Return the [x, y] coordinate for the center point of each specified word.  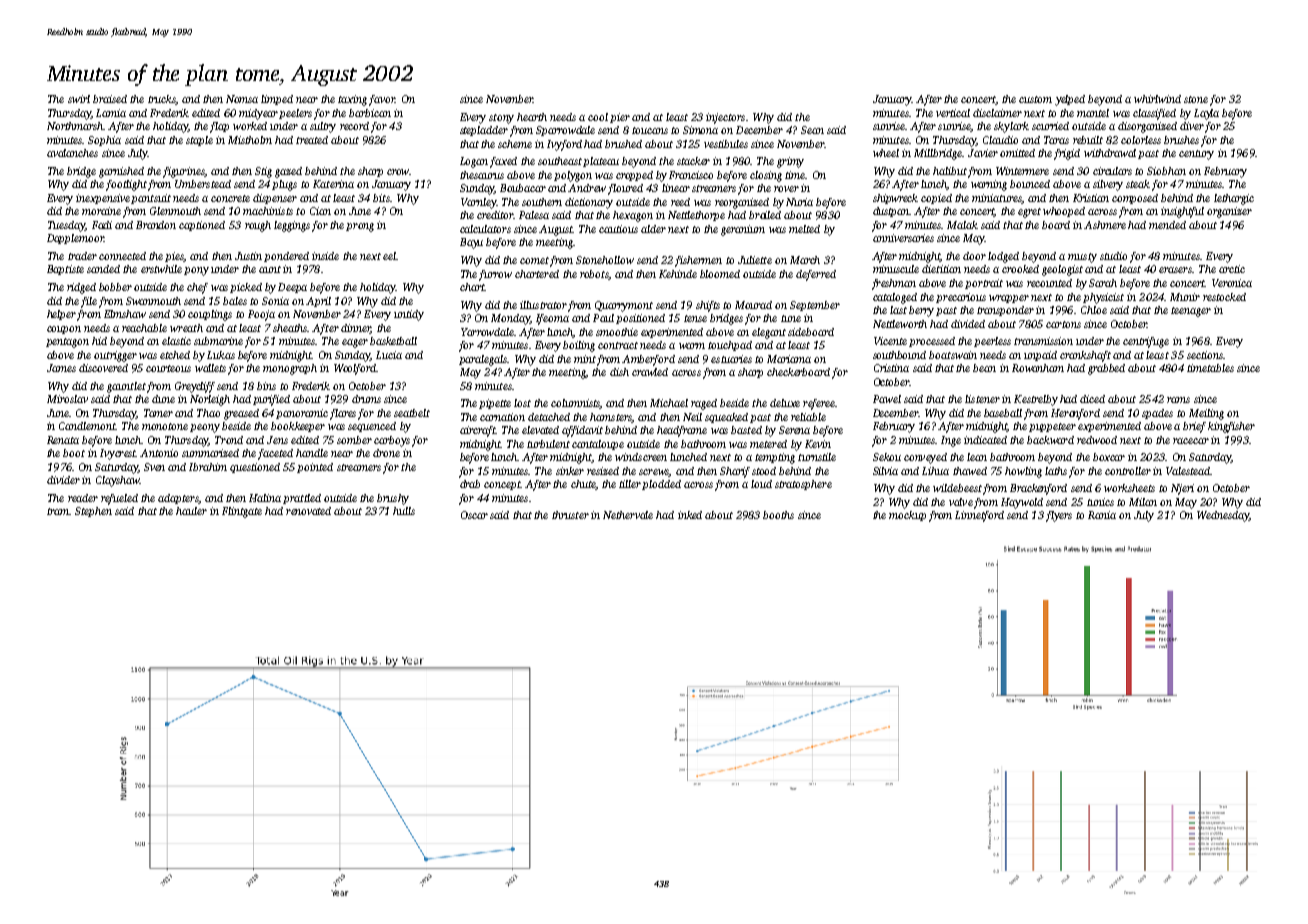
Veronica [1232, 283]
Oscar [474, 515]
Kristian [1091, 198]
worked [250, 126]
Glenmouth [175, 211]
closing [766, 176]
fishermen [698, 261]
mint [585, 359]
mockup [907, 516]
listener [982, 399]
